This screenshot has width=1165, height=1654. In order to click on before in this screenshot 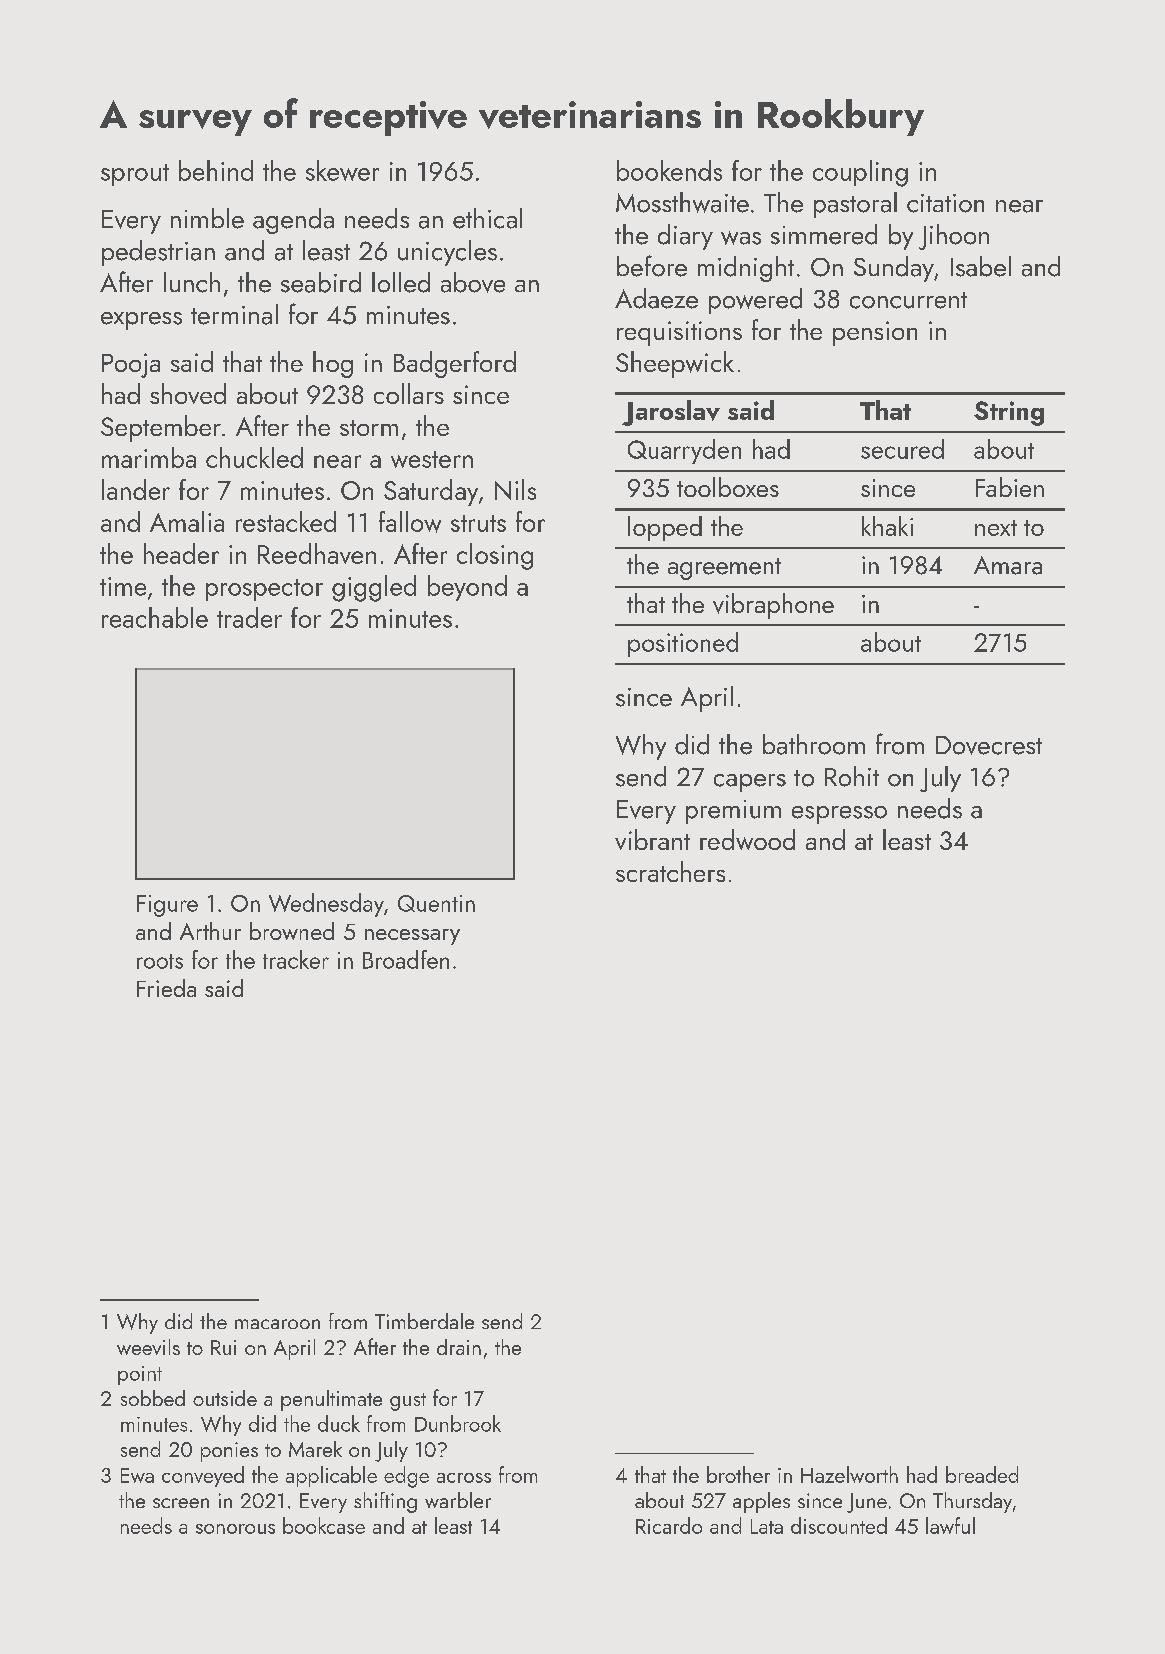, I will do `click(652, 266)`.
